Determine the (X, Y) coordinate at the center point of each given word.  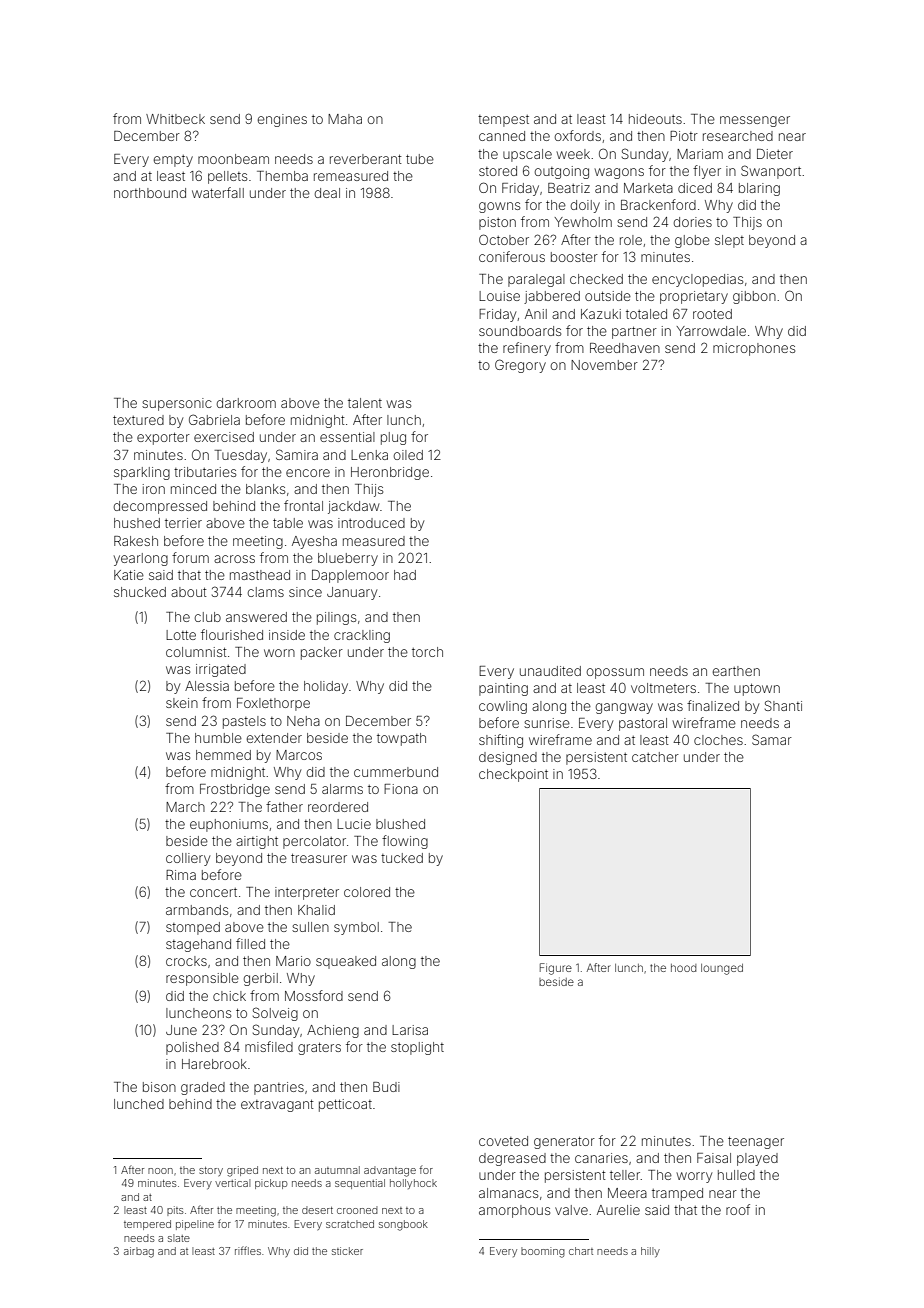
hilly (650, 1252)
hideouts (655, 119)
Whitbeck (175, 119)
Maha (345, 119)
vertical (232, 1183)
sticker (347, 1251)
